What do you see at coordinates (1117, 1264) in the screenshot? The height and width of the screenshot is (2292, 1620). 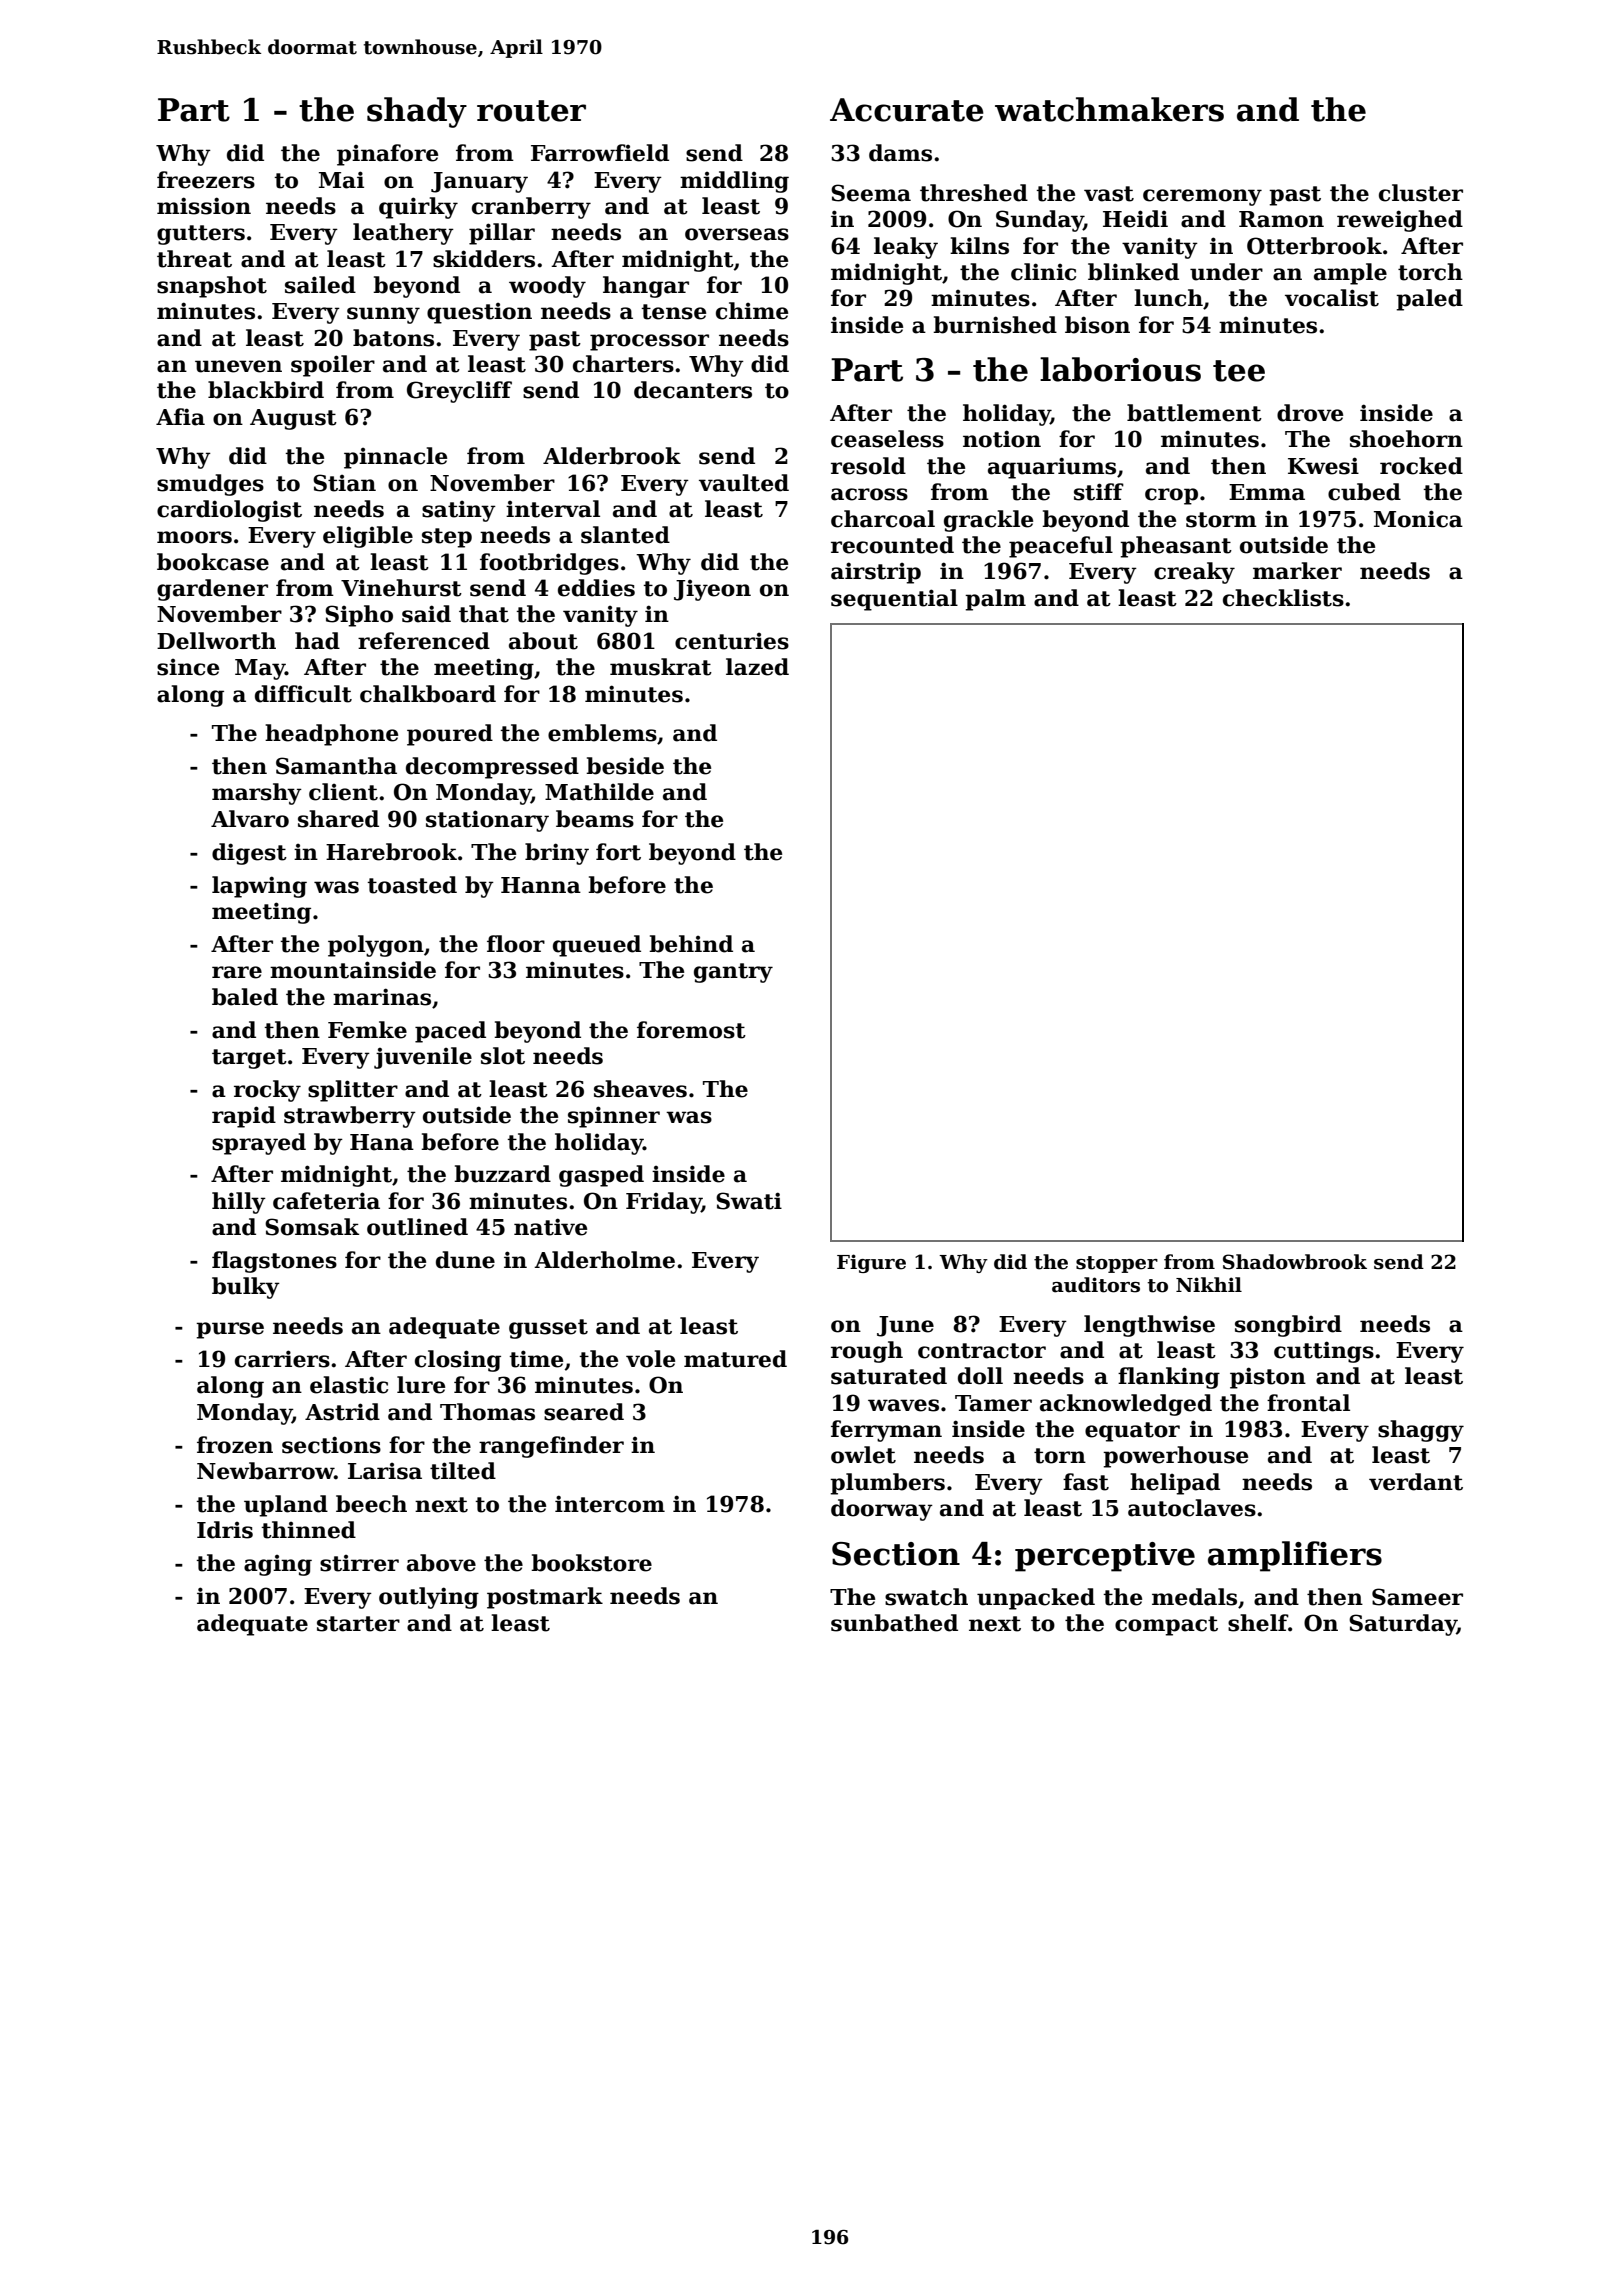 I see `stopper` at bounding box center [1117, 1264].
